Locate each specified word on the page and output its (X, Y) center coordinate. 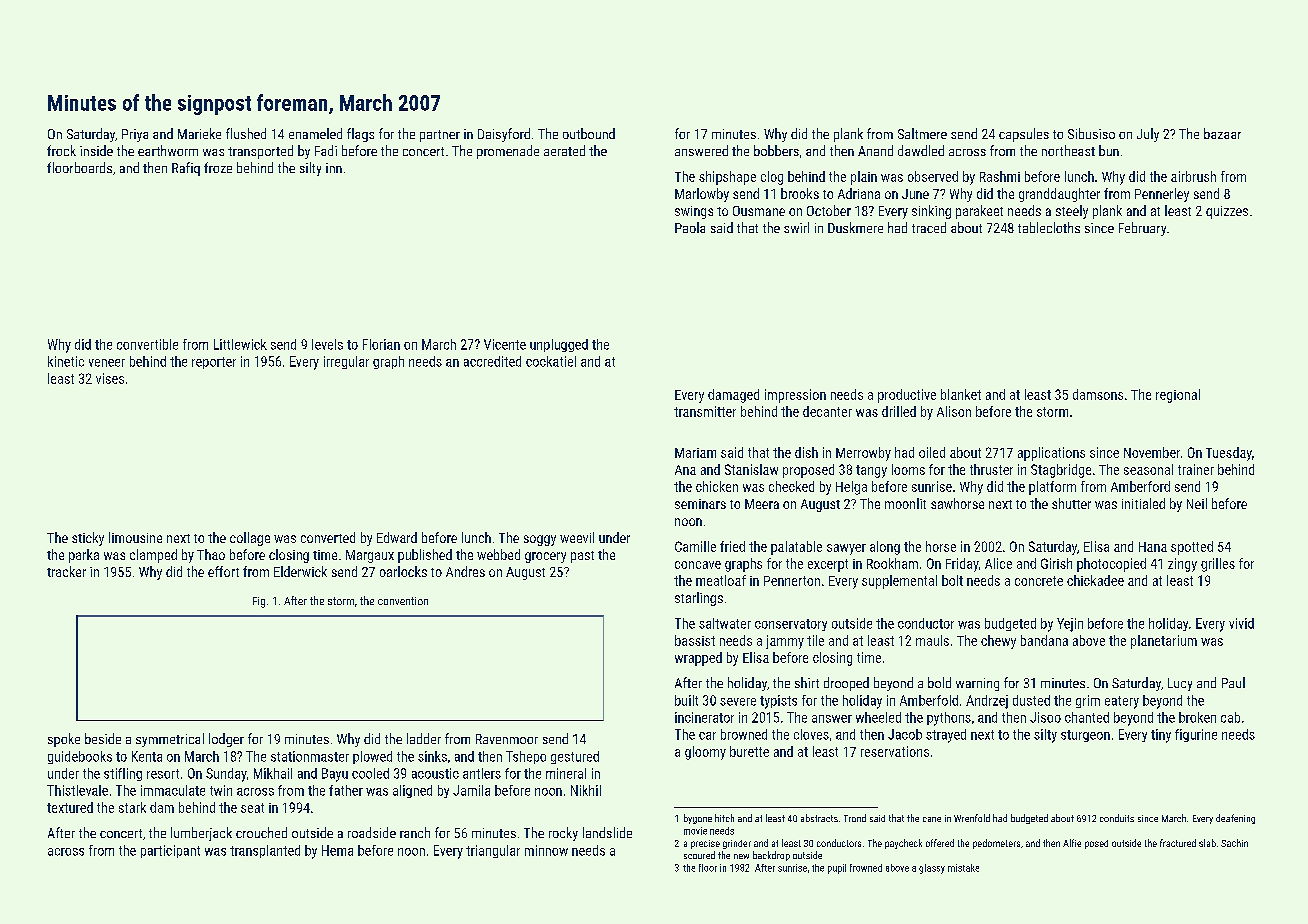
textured (70, 807)
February (1142, 229)
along (885, 548)
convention (403, 601)
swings (694, 212)
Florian (381, 344)
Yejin (1070, 625)
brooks (800, 193)
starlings (699, 599)
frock (61, 150)
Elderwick (300, 571)
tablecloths (1049, 227)
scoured (699, 855)
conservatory (791, 625)
